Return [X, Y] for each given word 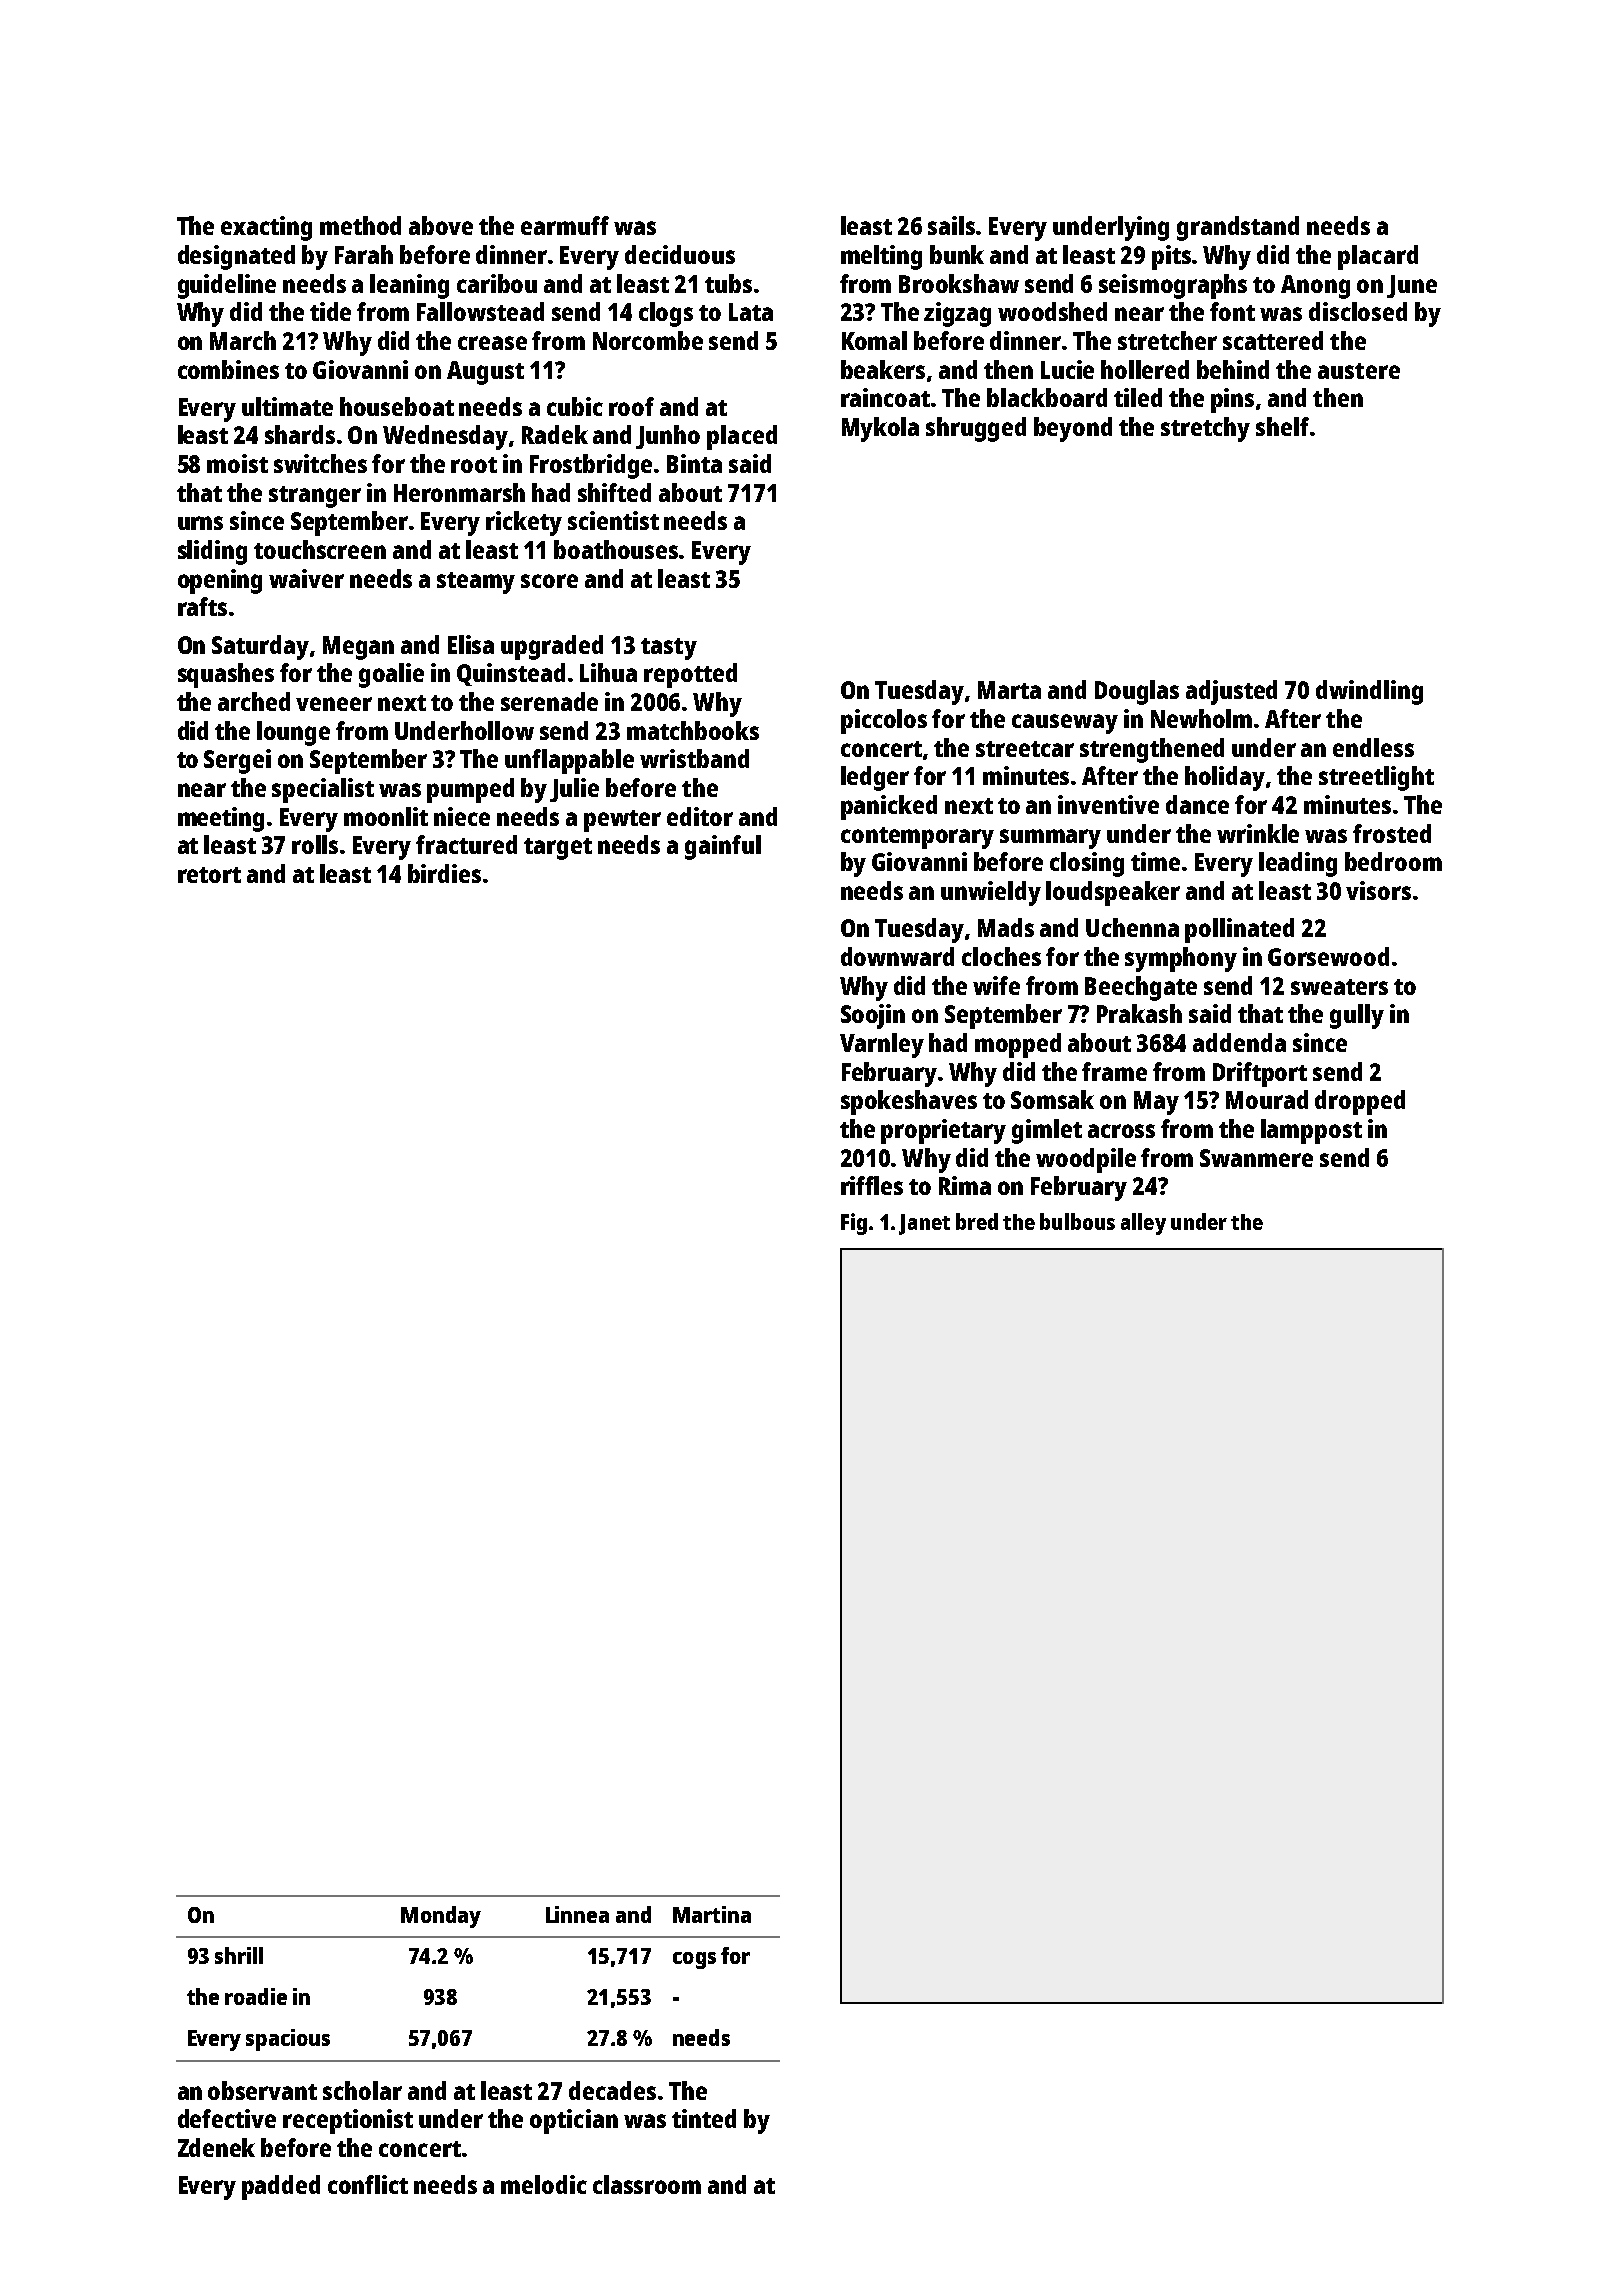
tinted [704, 2118]
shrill [239, 1955]
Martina [712, 1914]
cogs [694, 1960]
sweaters [1339, 987]
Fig [854, 1224]
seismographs [1173, 286]
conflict [368, 2184]
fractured [466, 844]
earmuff [565, 225]
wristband [694, 758]
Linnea [577, 1914]
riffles [872, 1185]
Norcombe [648, 340]
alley [1143, 1224]
